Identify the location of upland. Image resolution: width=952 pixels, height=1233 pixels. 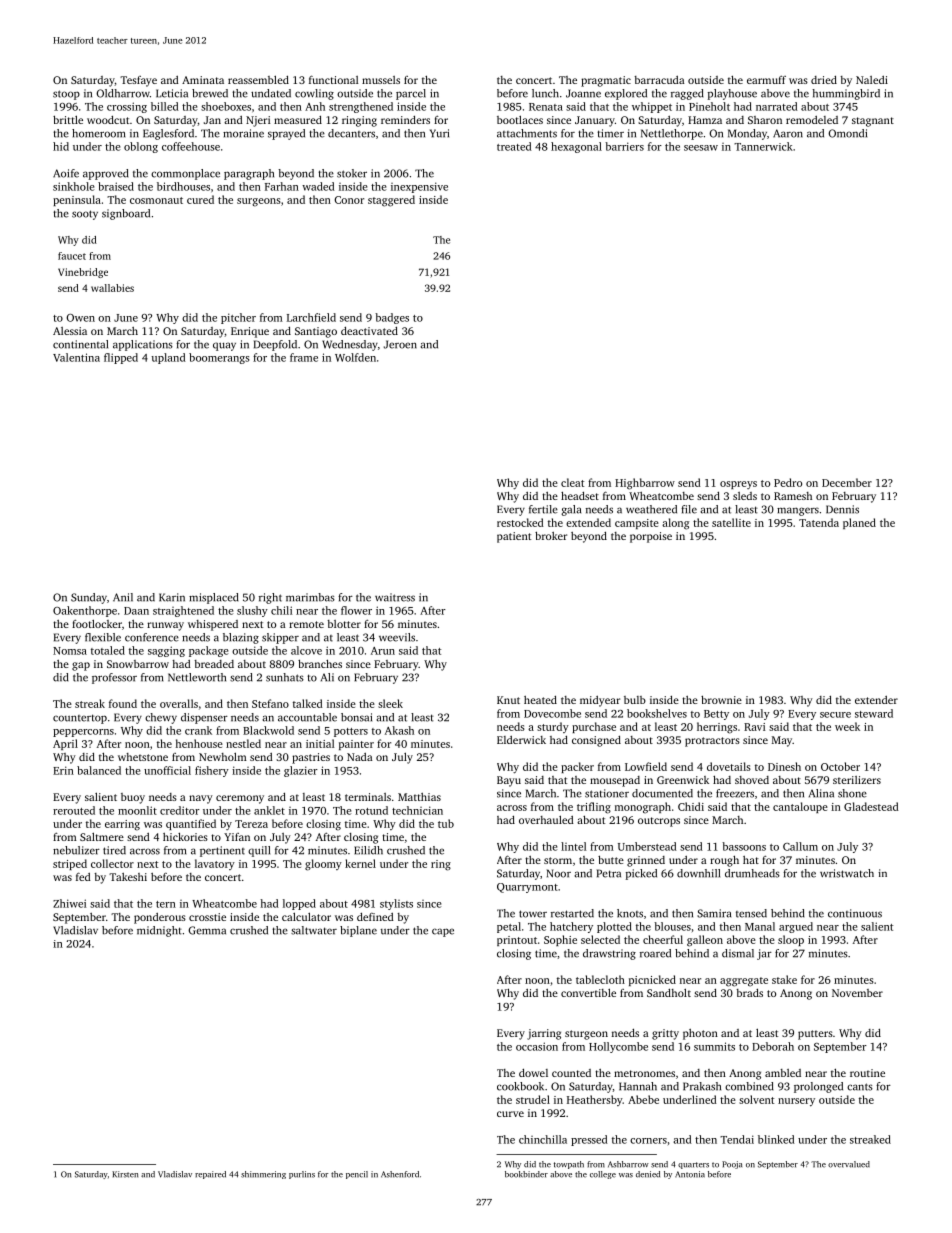
(168, 358).
